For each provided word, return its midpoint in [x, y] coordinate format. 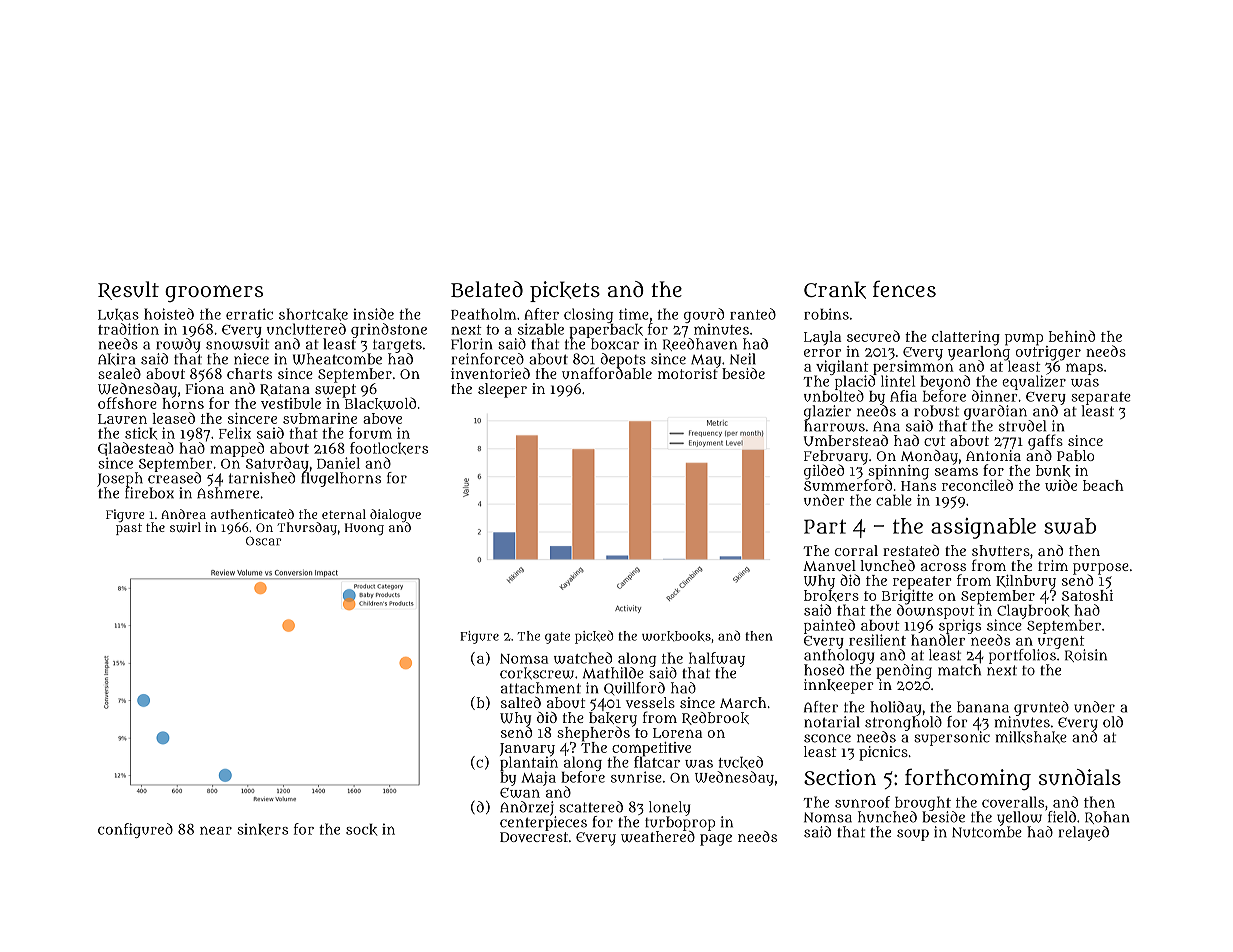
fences [904, 288]
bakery [613, 719]
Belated [487, 289]
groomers [214, 293]
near [216, 830]
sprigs [960, 626]
